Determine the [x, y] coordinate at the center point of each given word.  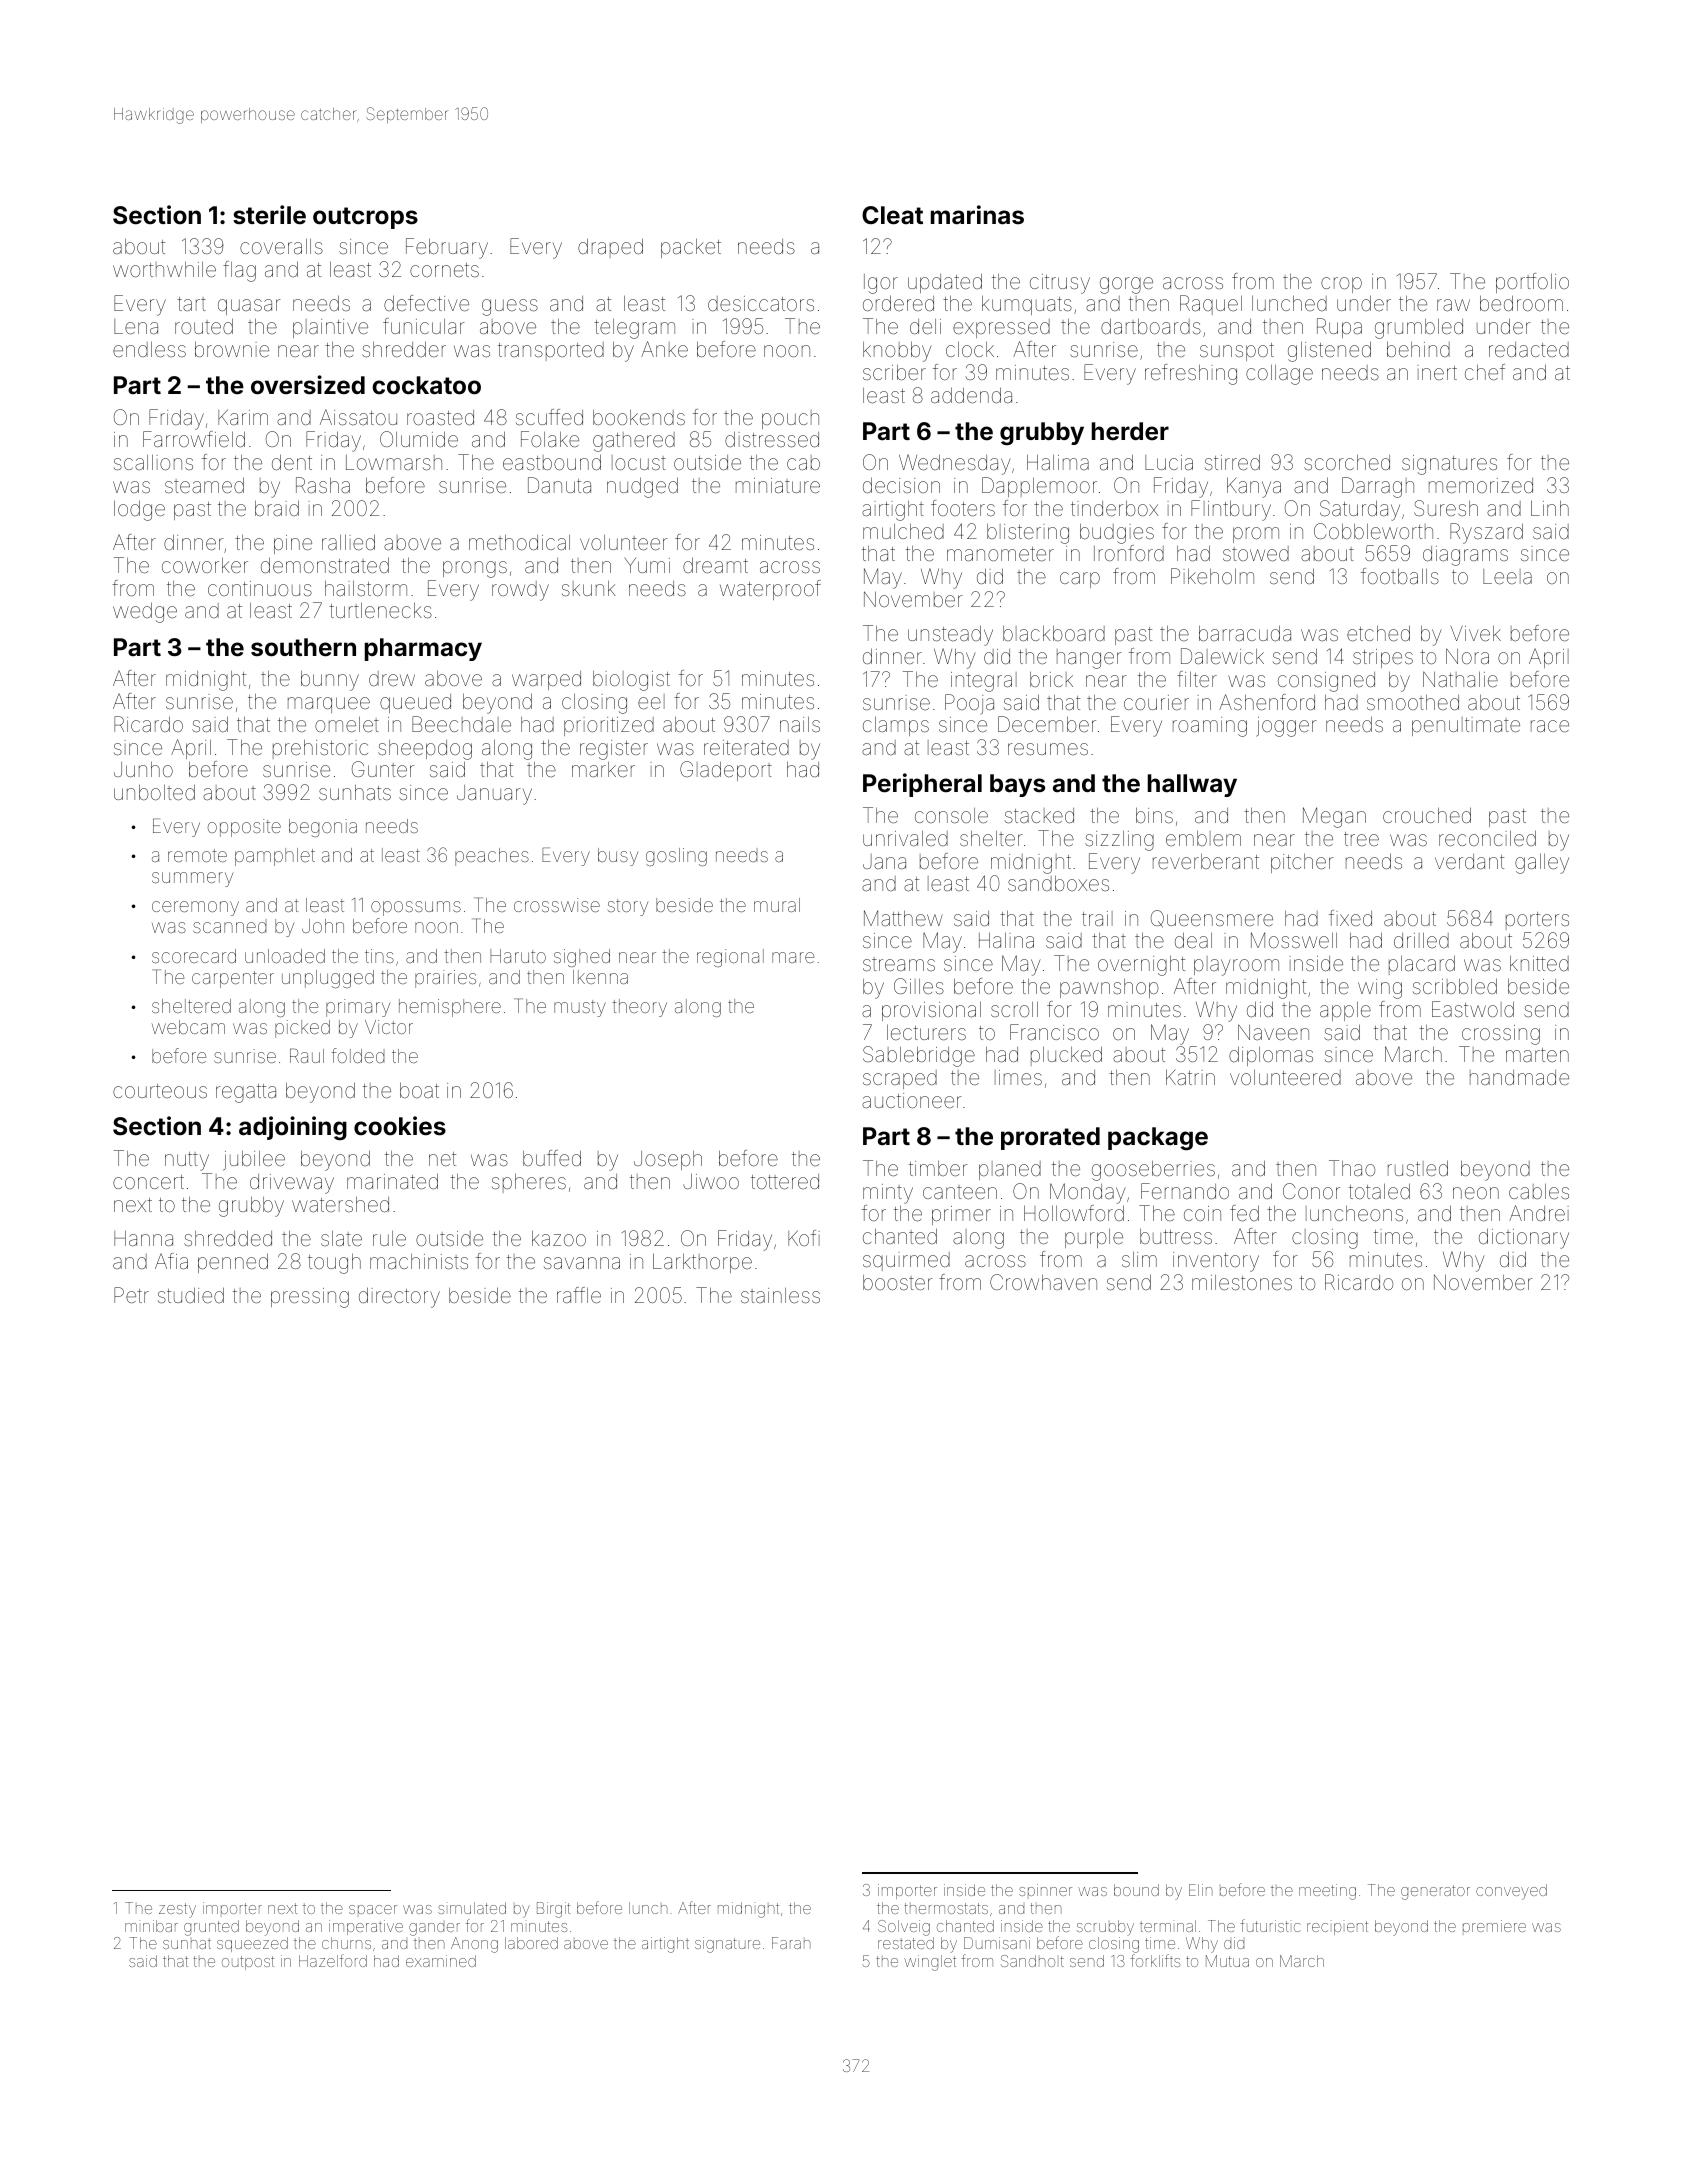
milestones [1242, 1282]
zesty [177, 1910]
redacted [1529, 349]
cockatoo [426, 385]
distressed [772, 439]
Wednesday [955, 464]
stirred [1232, 462]
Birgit [553, 1910]
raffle [579, 1295]
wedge [145, 612]
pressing [310, 1298]
